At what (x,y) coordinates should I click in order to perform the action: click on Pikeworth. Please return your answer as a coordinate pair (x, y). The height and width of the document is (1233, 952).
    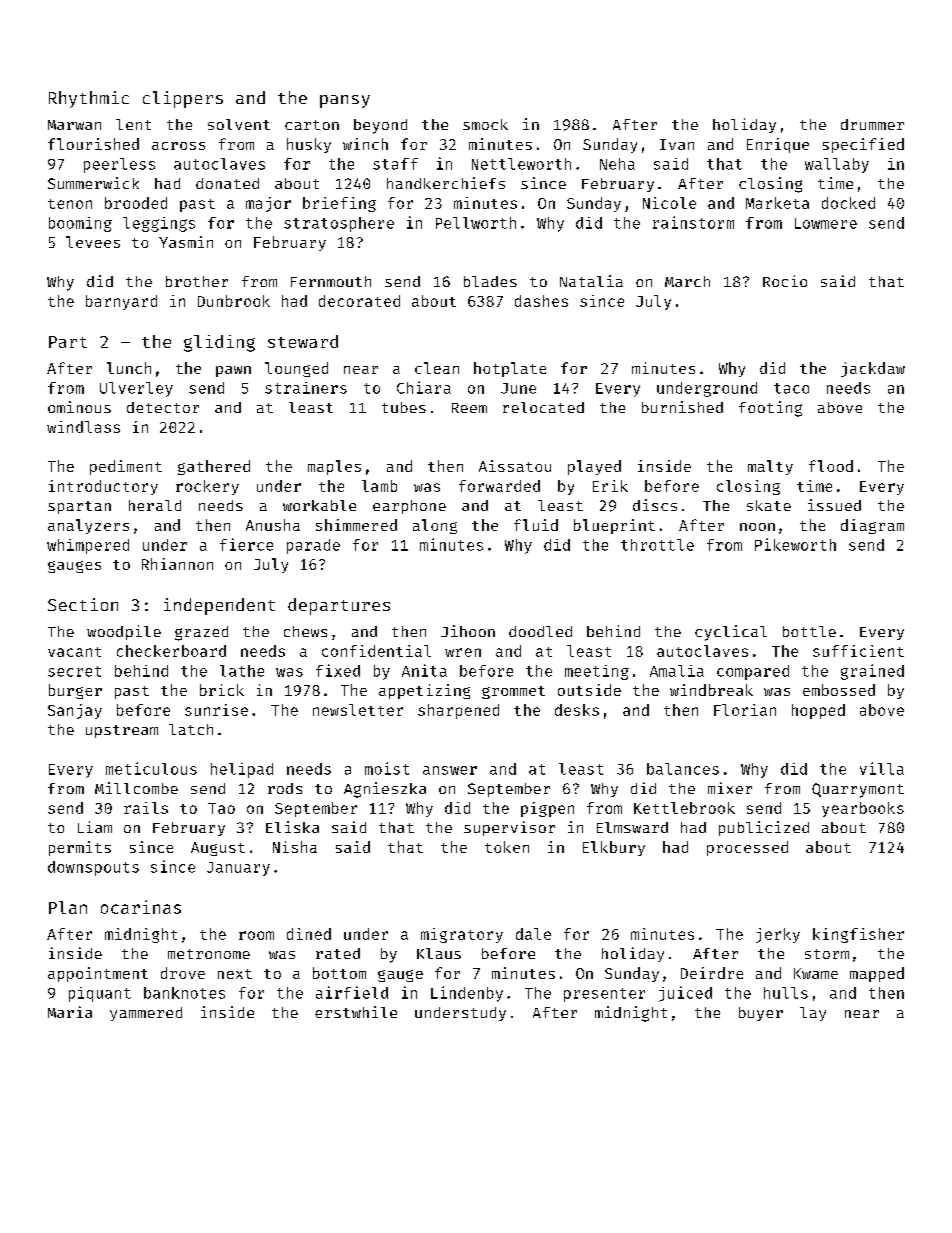
    Looking at the image, I should click on (795, 544).
